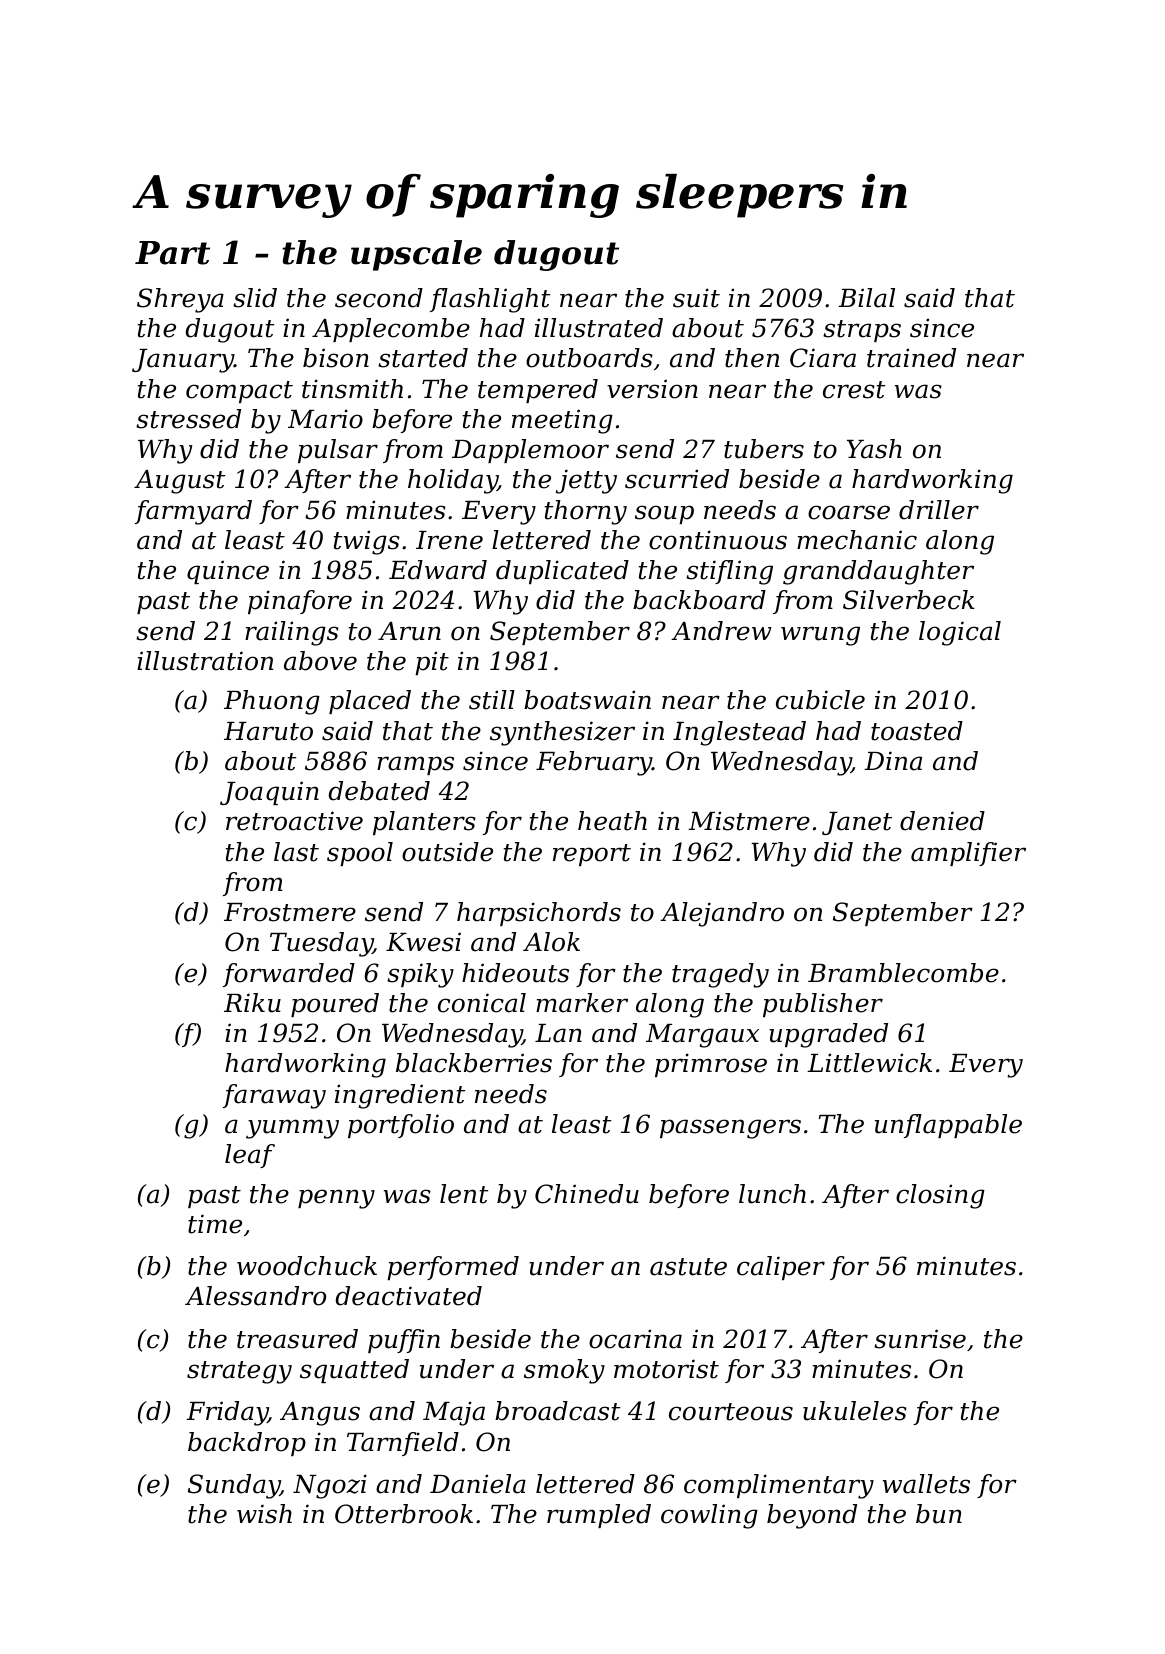  Describe the element at coordinates (960, 633) in the image. I see `logical` at that location.
